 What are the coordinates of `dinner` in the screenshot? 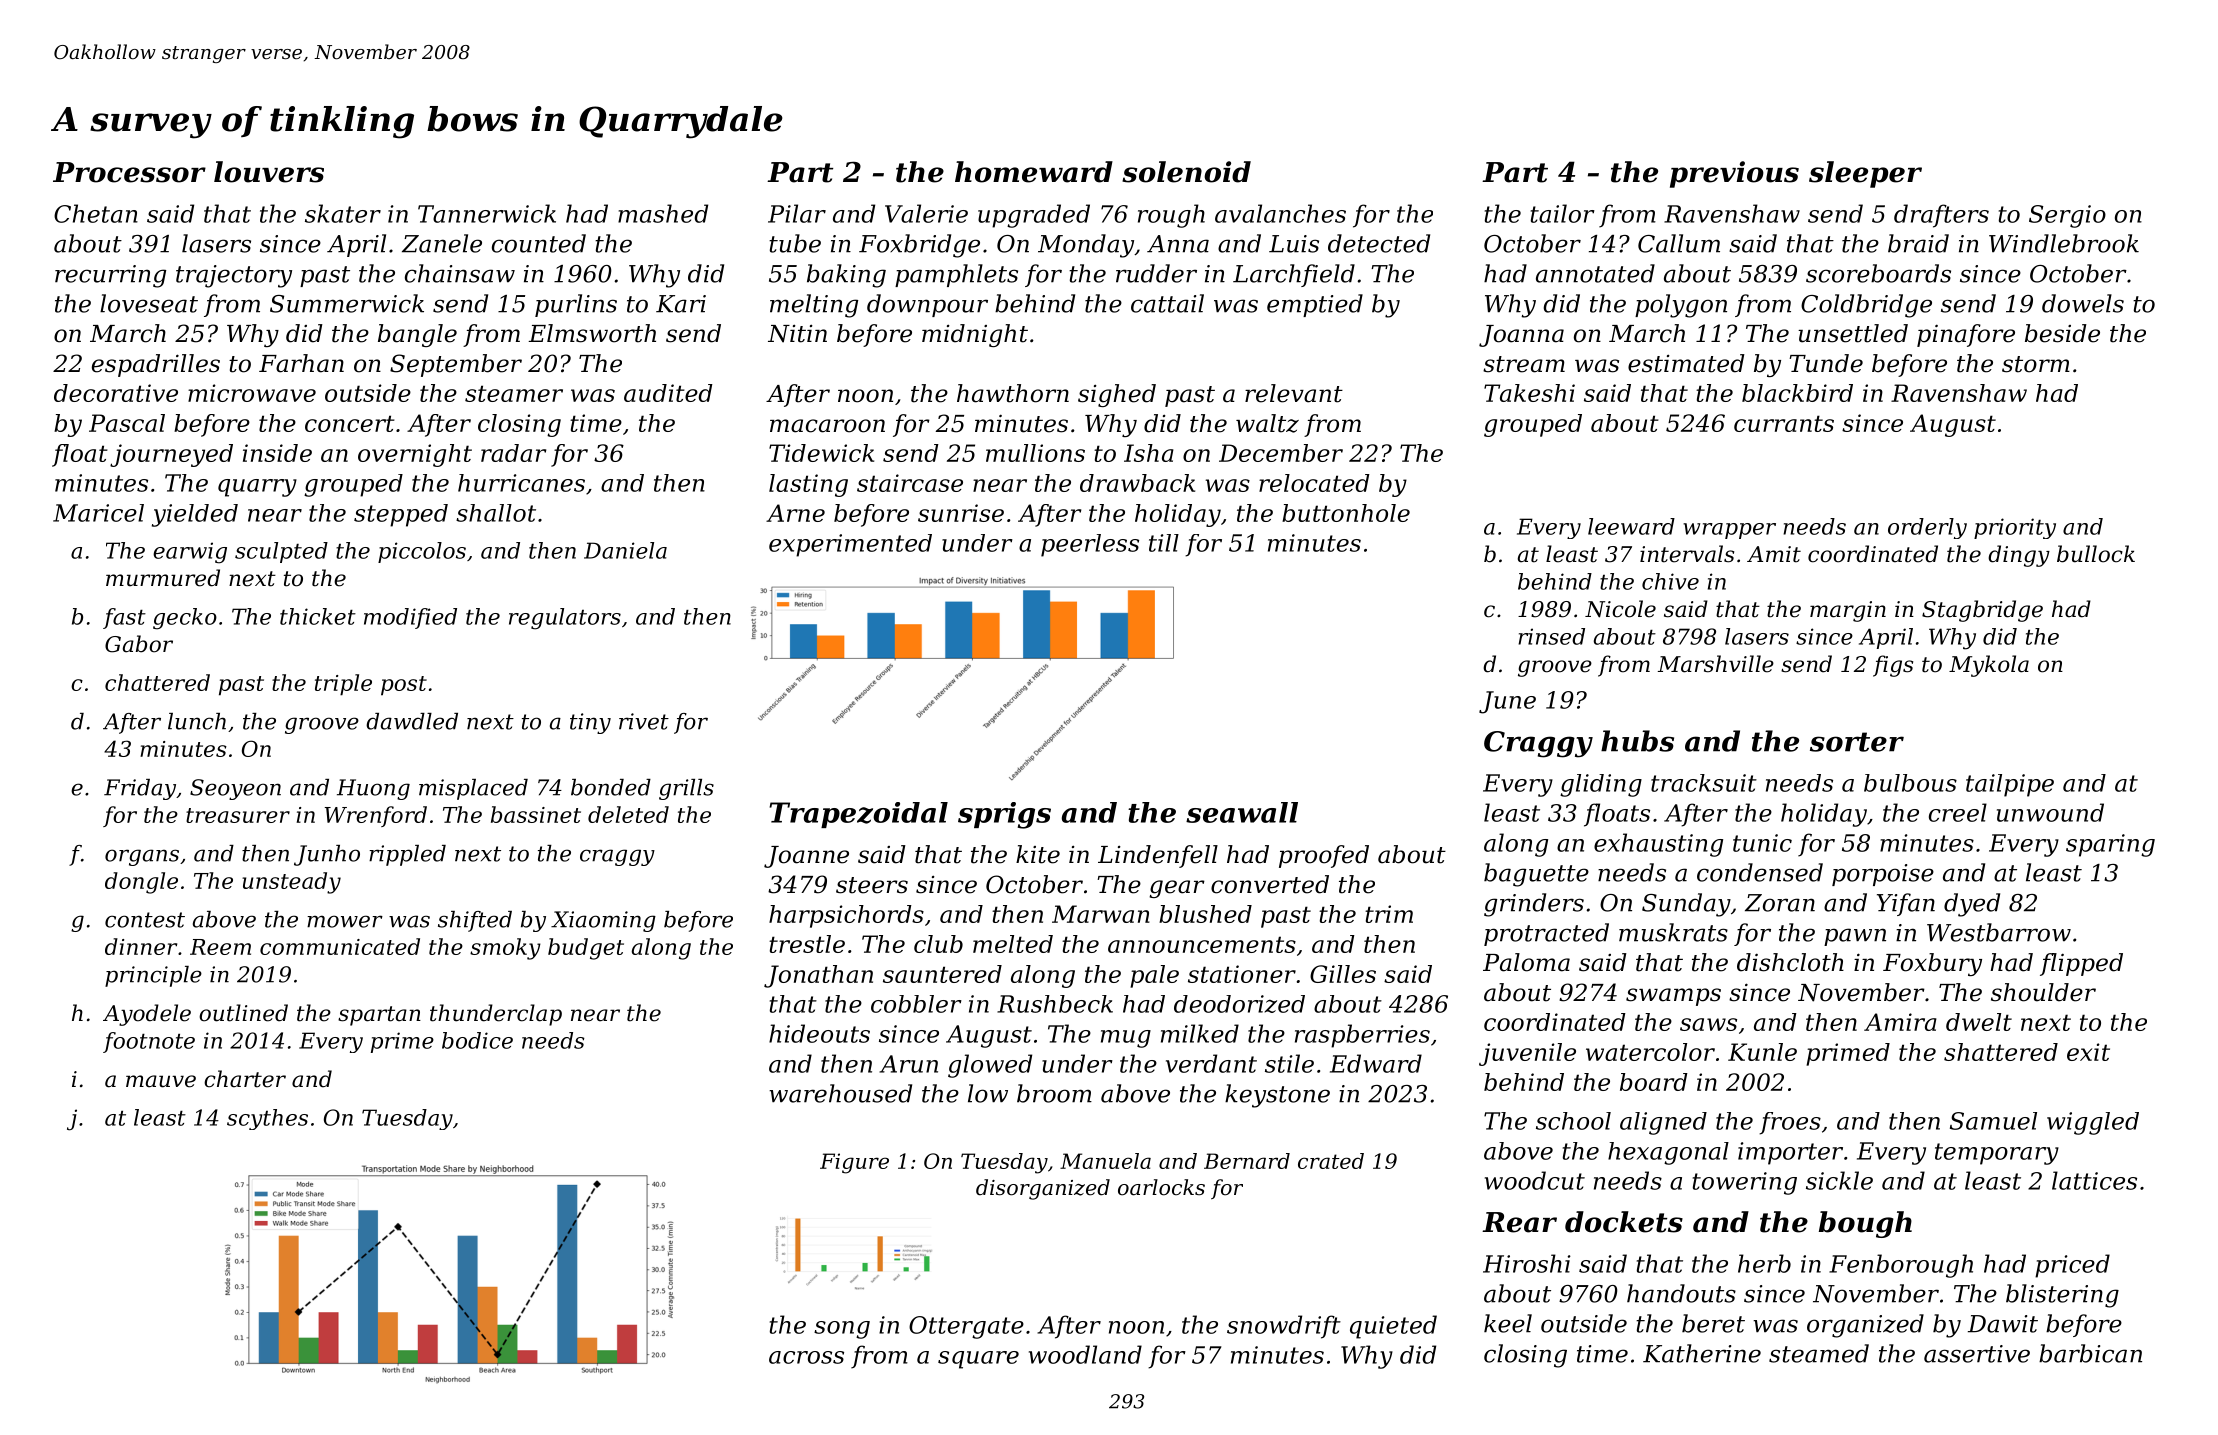 It's located at (141, 946).
